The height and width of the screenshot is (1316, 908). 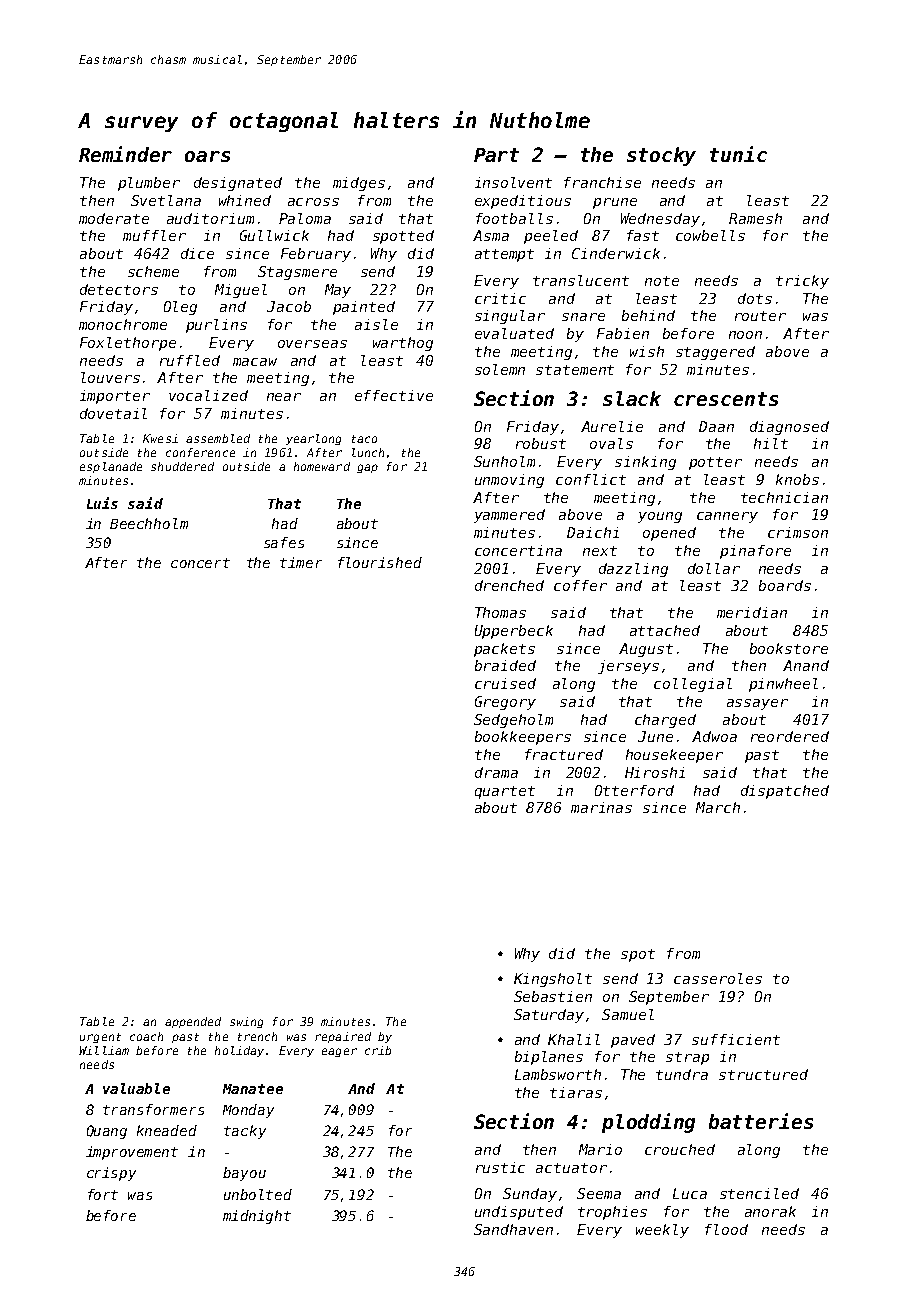 I want to click on weekly, so click(x=662, y=1231).
